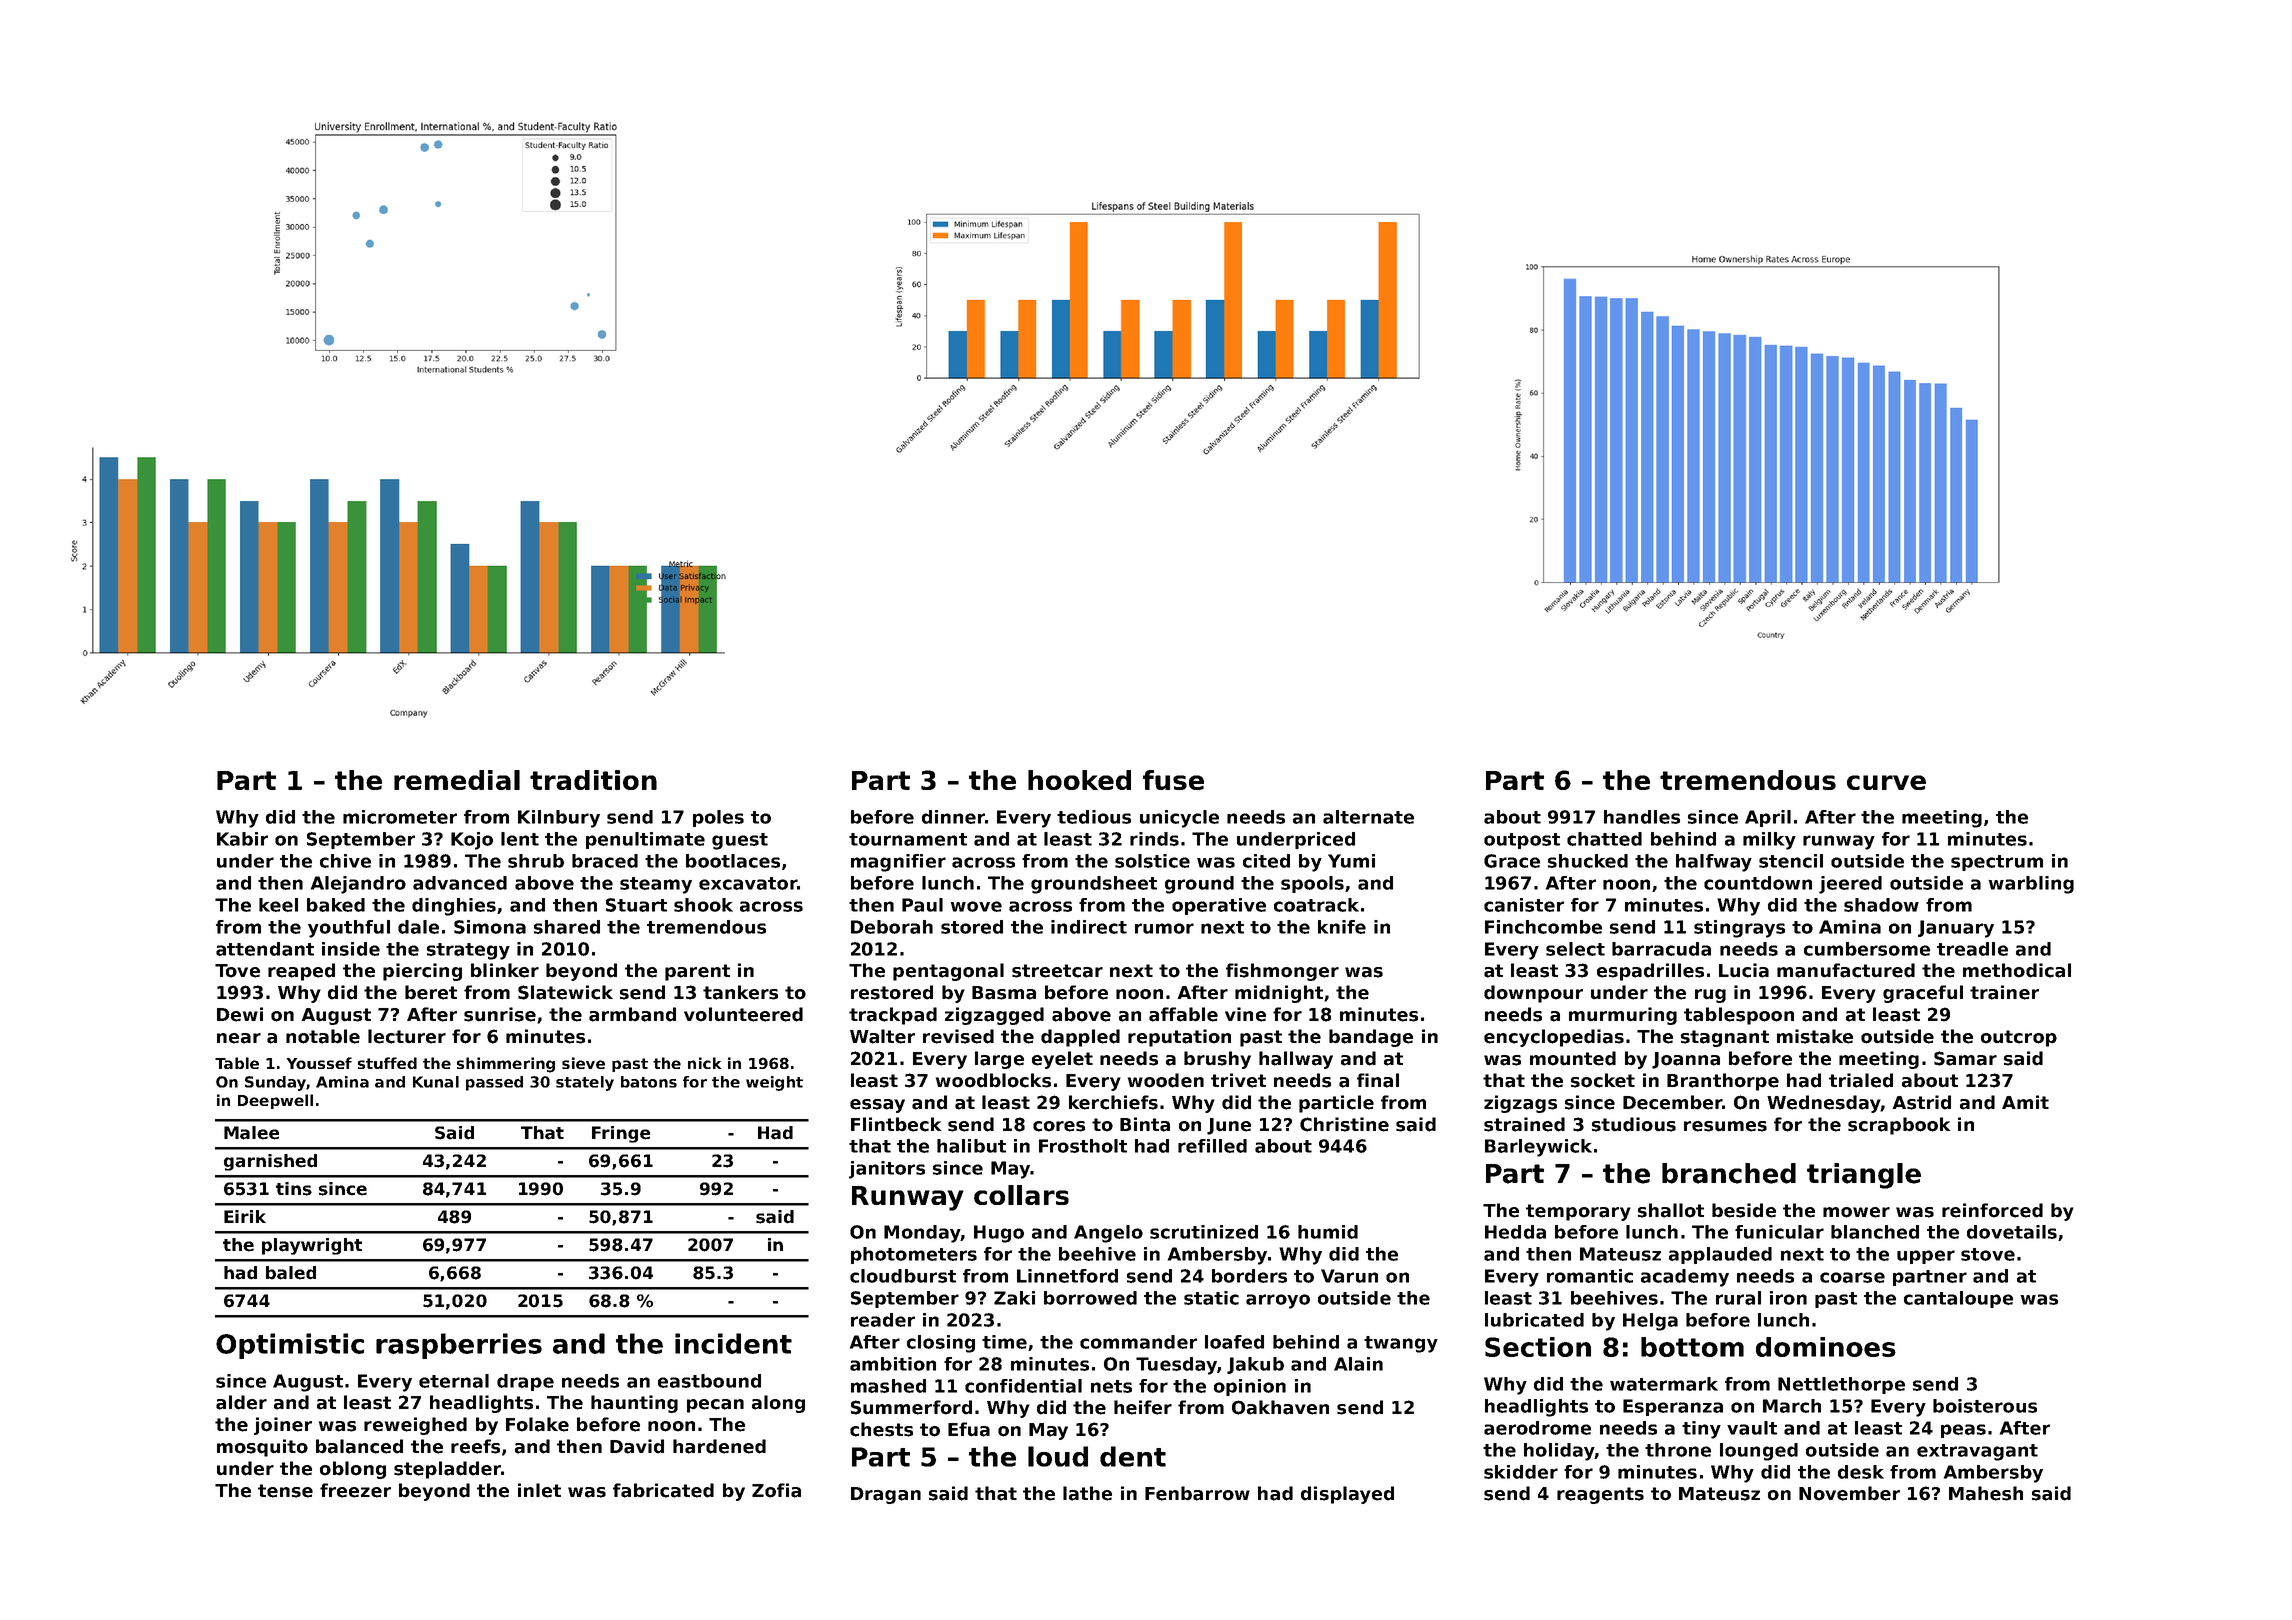  Describe the element at coordinates (1965, 1058) in the document. I see `Samar` at that location.
